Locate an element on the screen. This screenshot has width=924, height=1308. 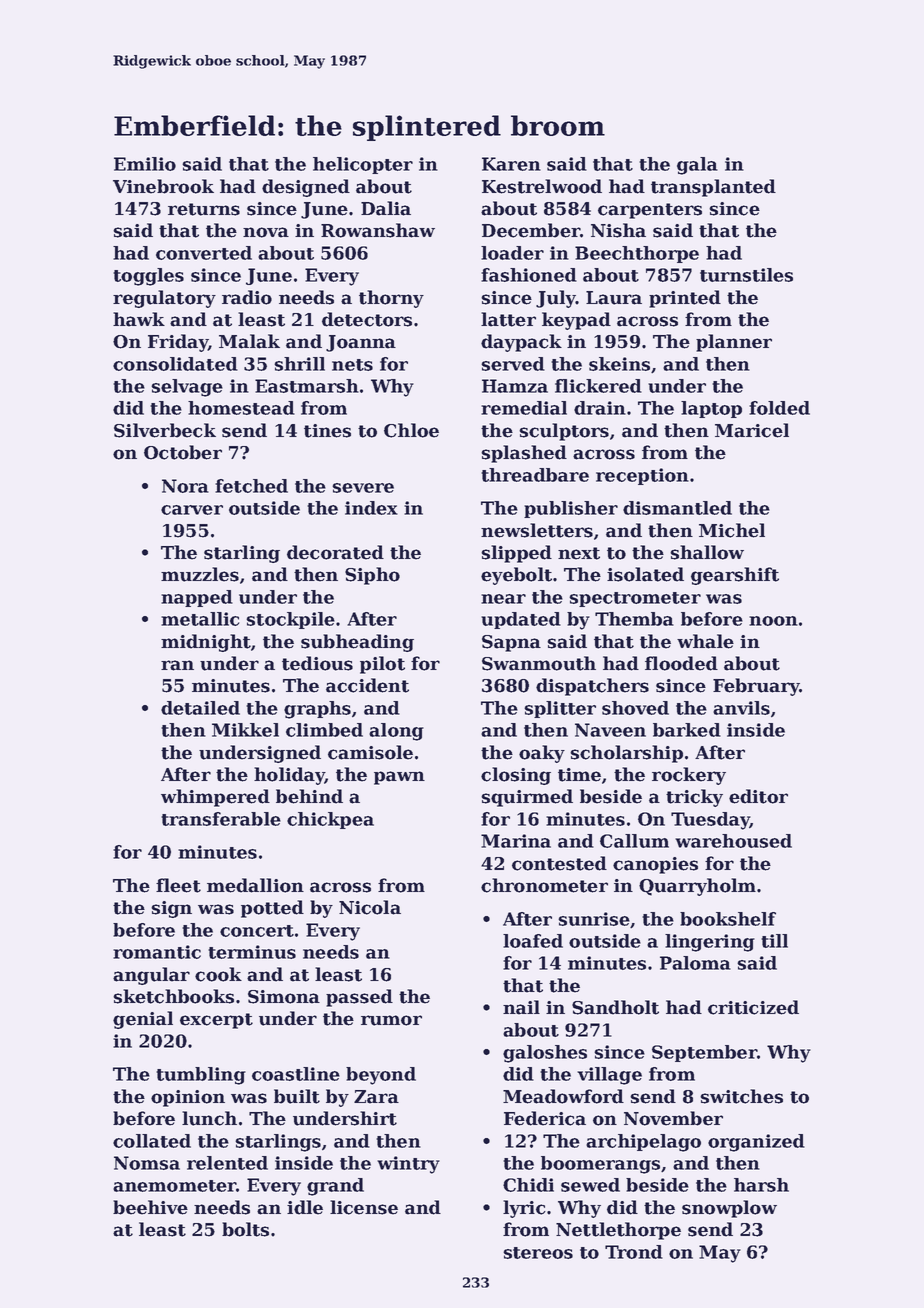
helicopter is located at coordinates (363, 165).
